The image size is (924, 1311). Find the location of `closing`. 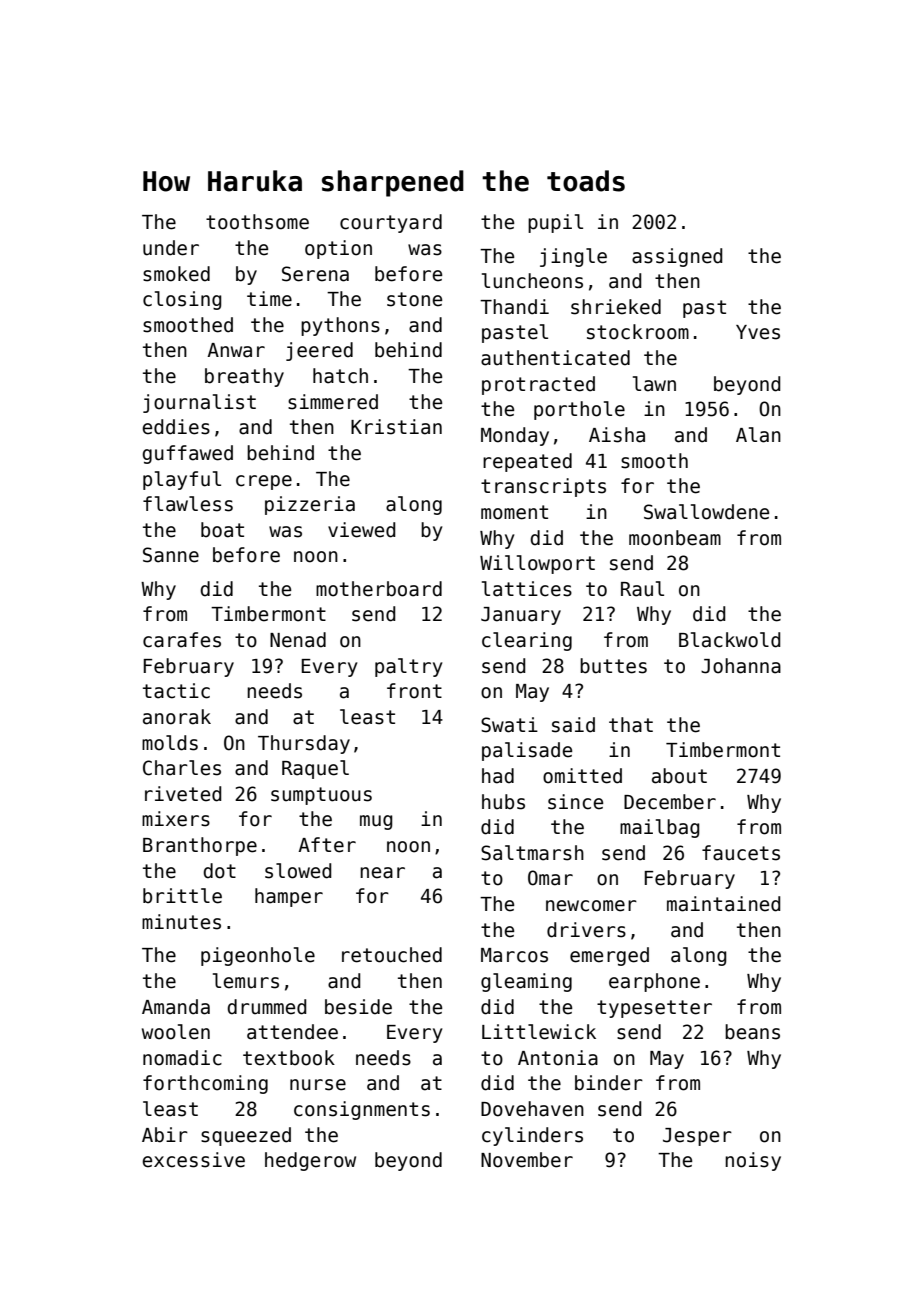

closing is located at coordinates (182, 300).
